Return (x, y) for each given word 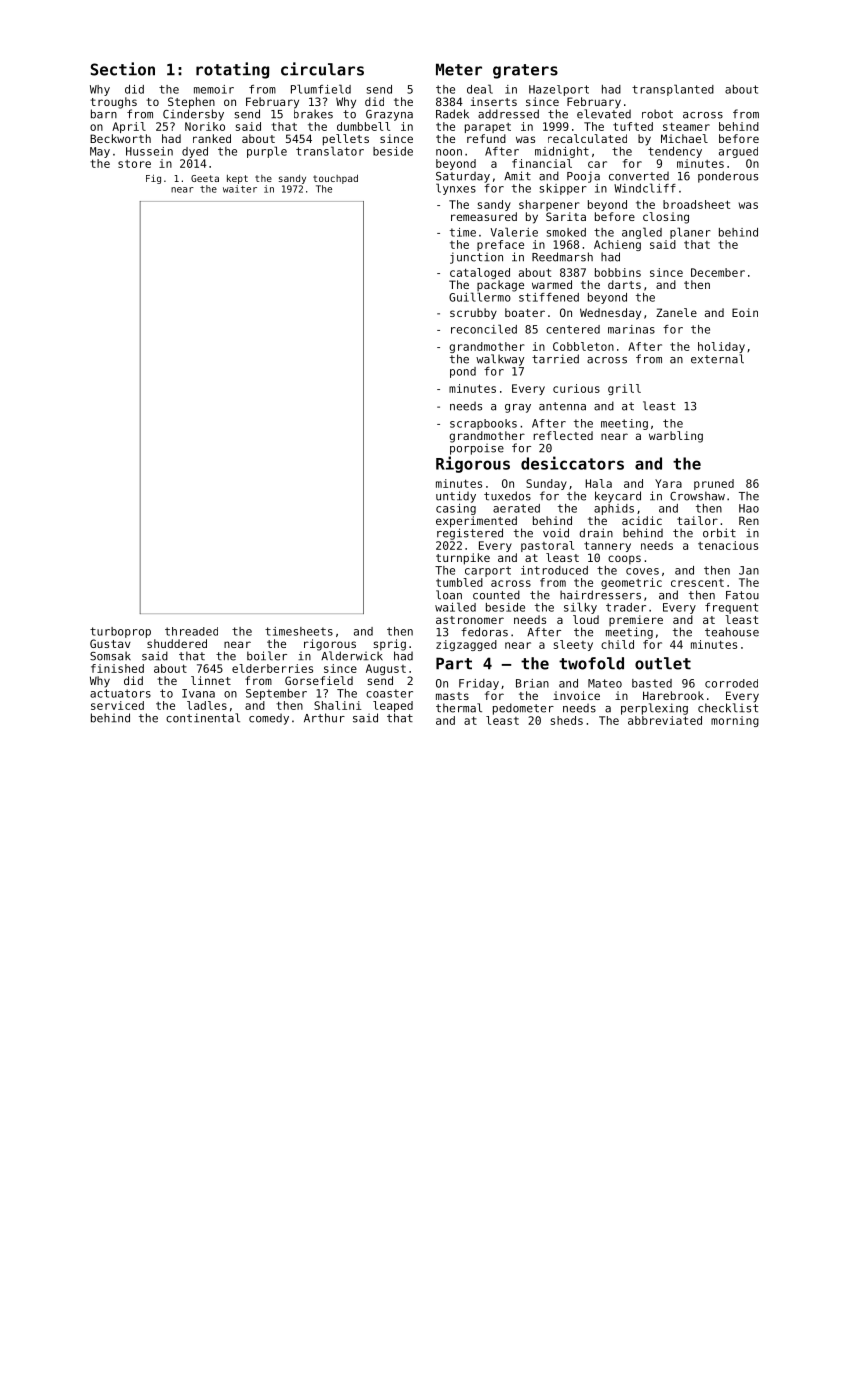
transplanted (673, 90)
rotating (232, 70)
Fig (153, 179)
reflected (563, 435)
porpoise (477, 449)
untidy (456, 497)
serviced (117, 705)
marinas (631, 329)
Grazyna (389, 115)
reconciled (484, 329)
